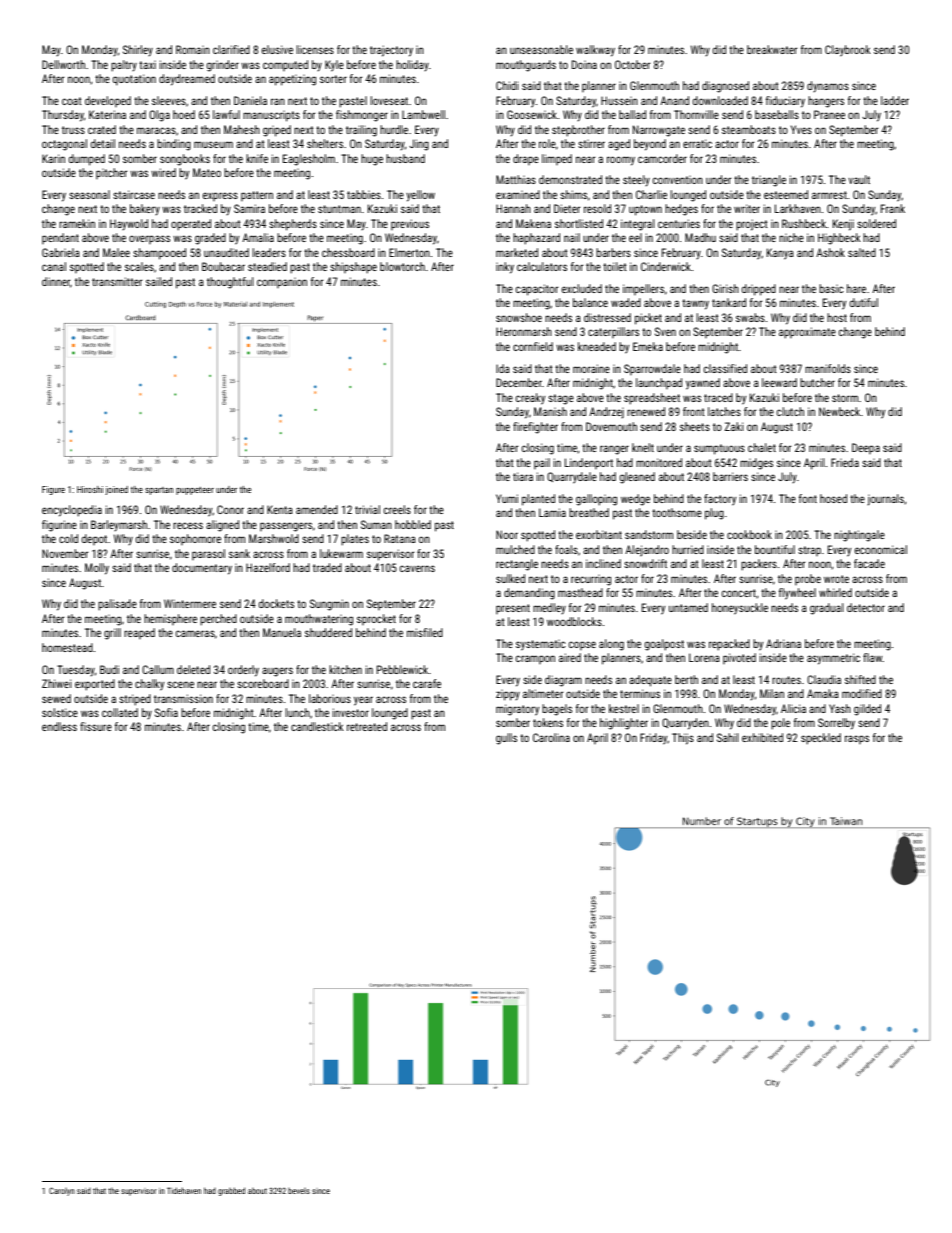 The width and height of the screenshot is (952, 1233). What do you see at coordinates (62, 1191) in the screenshot?
I see `Carolyn` at bounding box center [62, 1191].
